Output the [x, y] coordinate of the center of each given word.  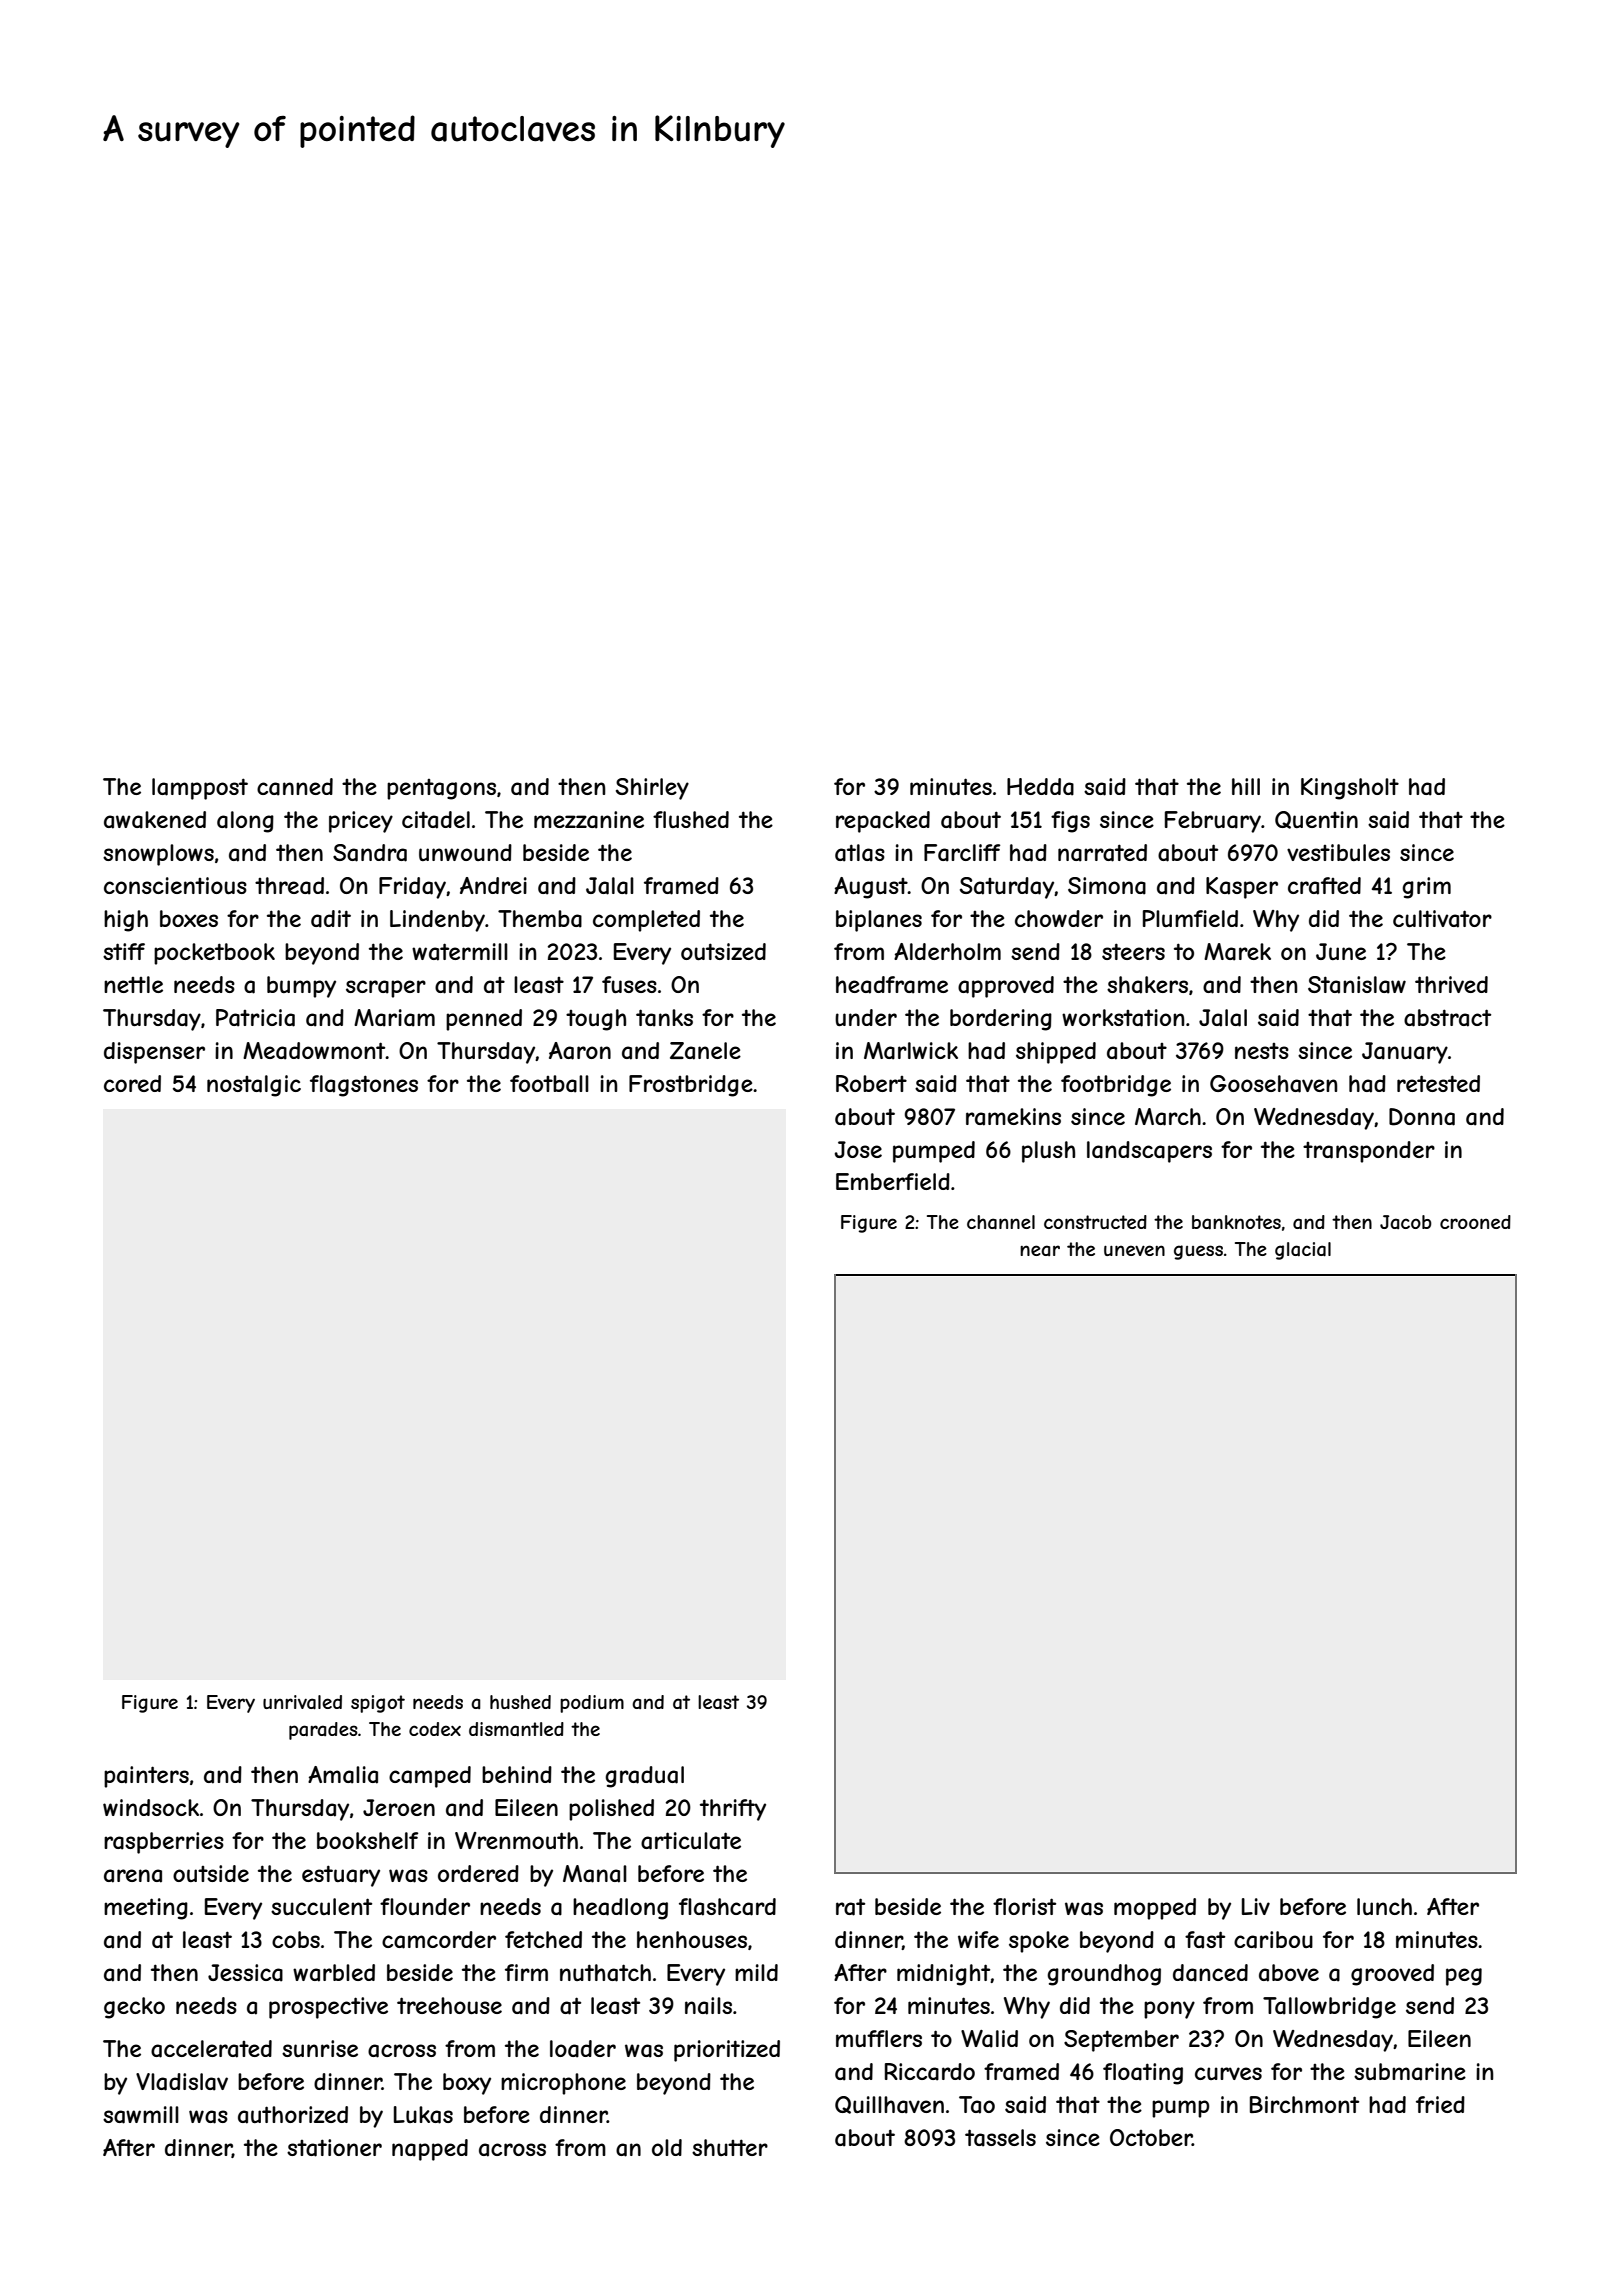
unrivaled [302, 1702]
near [1040, 1250]
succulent [321, 1906]
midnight [944, 1975]
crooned [1475, 1222]
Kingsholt [1350, 789]
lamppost [200, 789]
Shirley [652, 789]
